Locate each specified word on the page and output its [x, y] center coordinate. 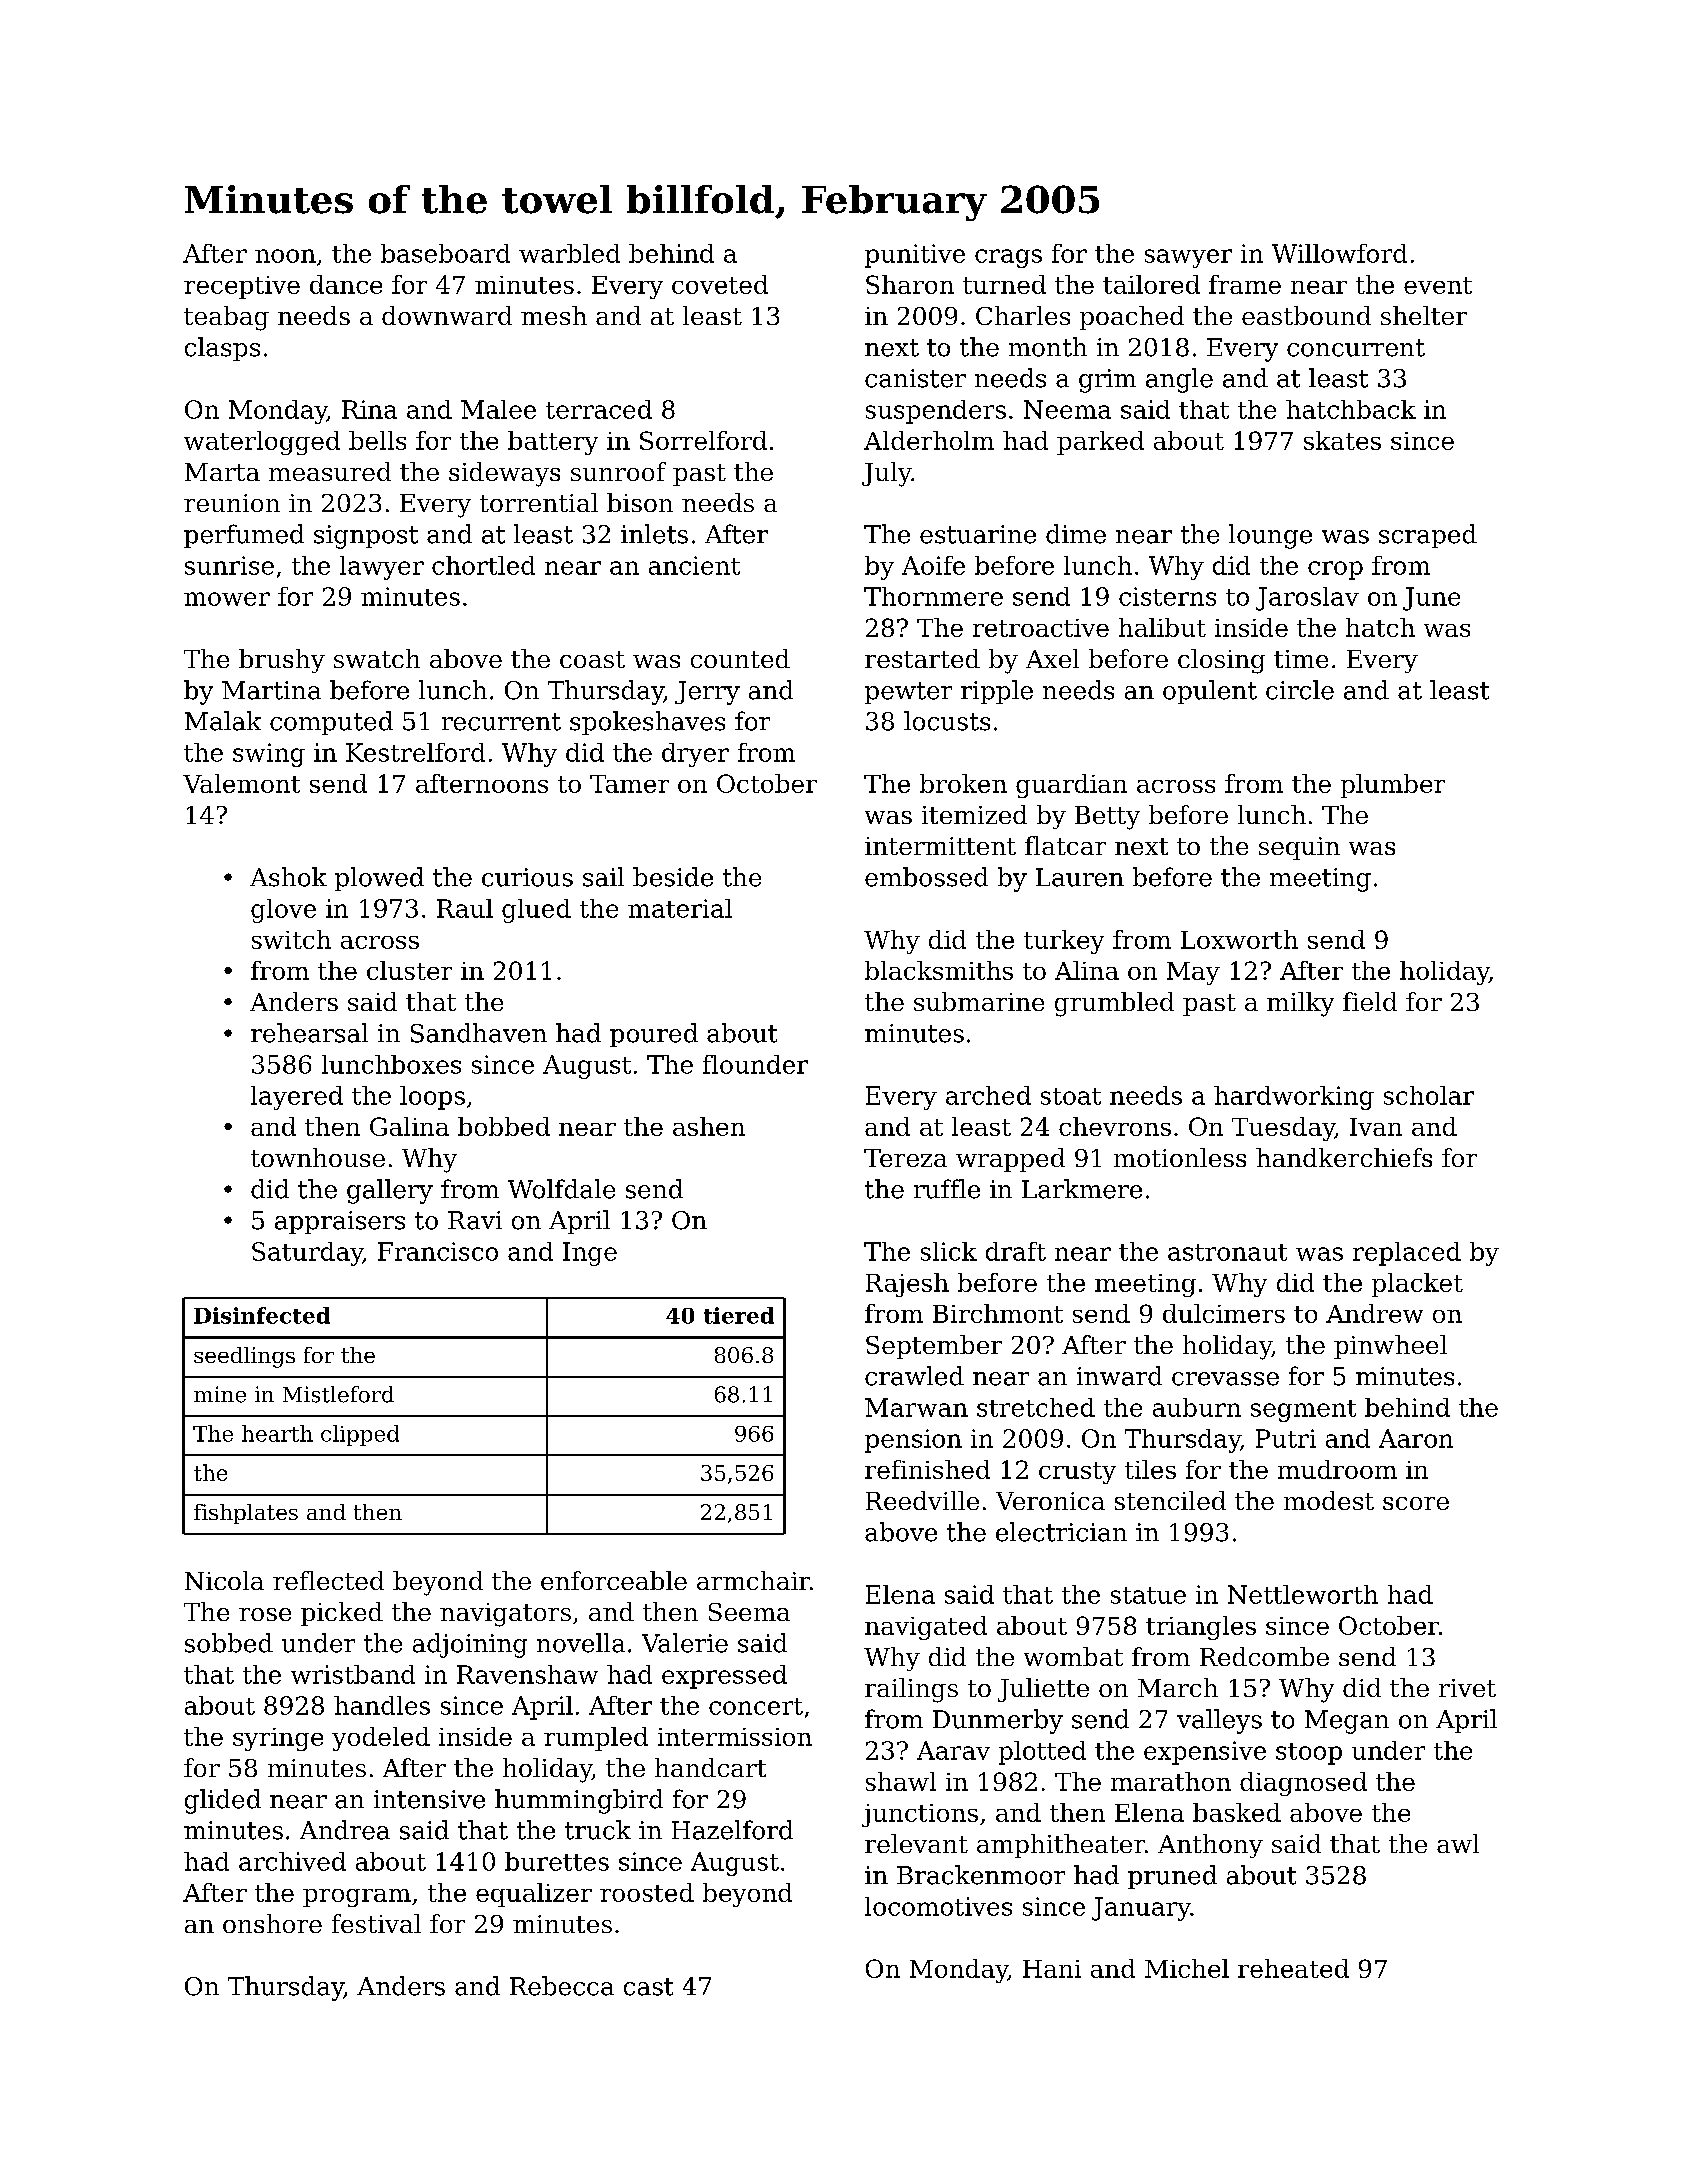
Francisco [438, 1251]
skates [1342, 440]
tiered [739, 1315]
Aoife [933, 565]
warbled [569, 253]
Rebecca [562, 1986]
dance [346, 284]
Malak [223, 721]
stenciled [1170, 1500]
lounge [1270, 536]
